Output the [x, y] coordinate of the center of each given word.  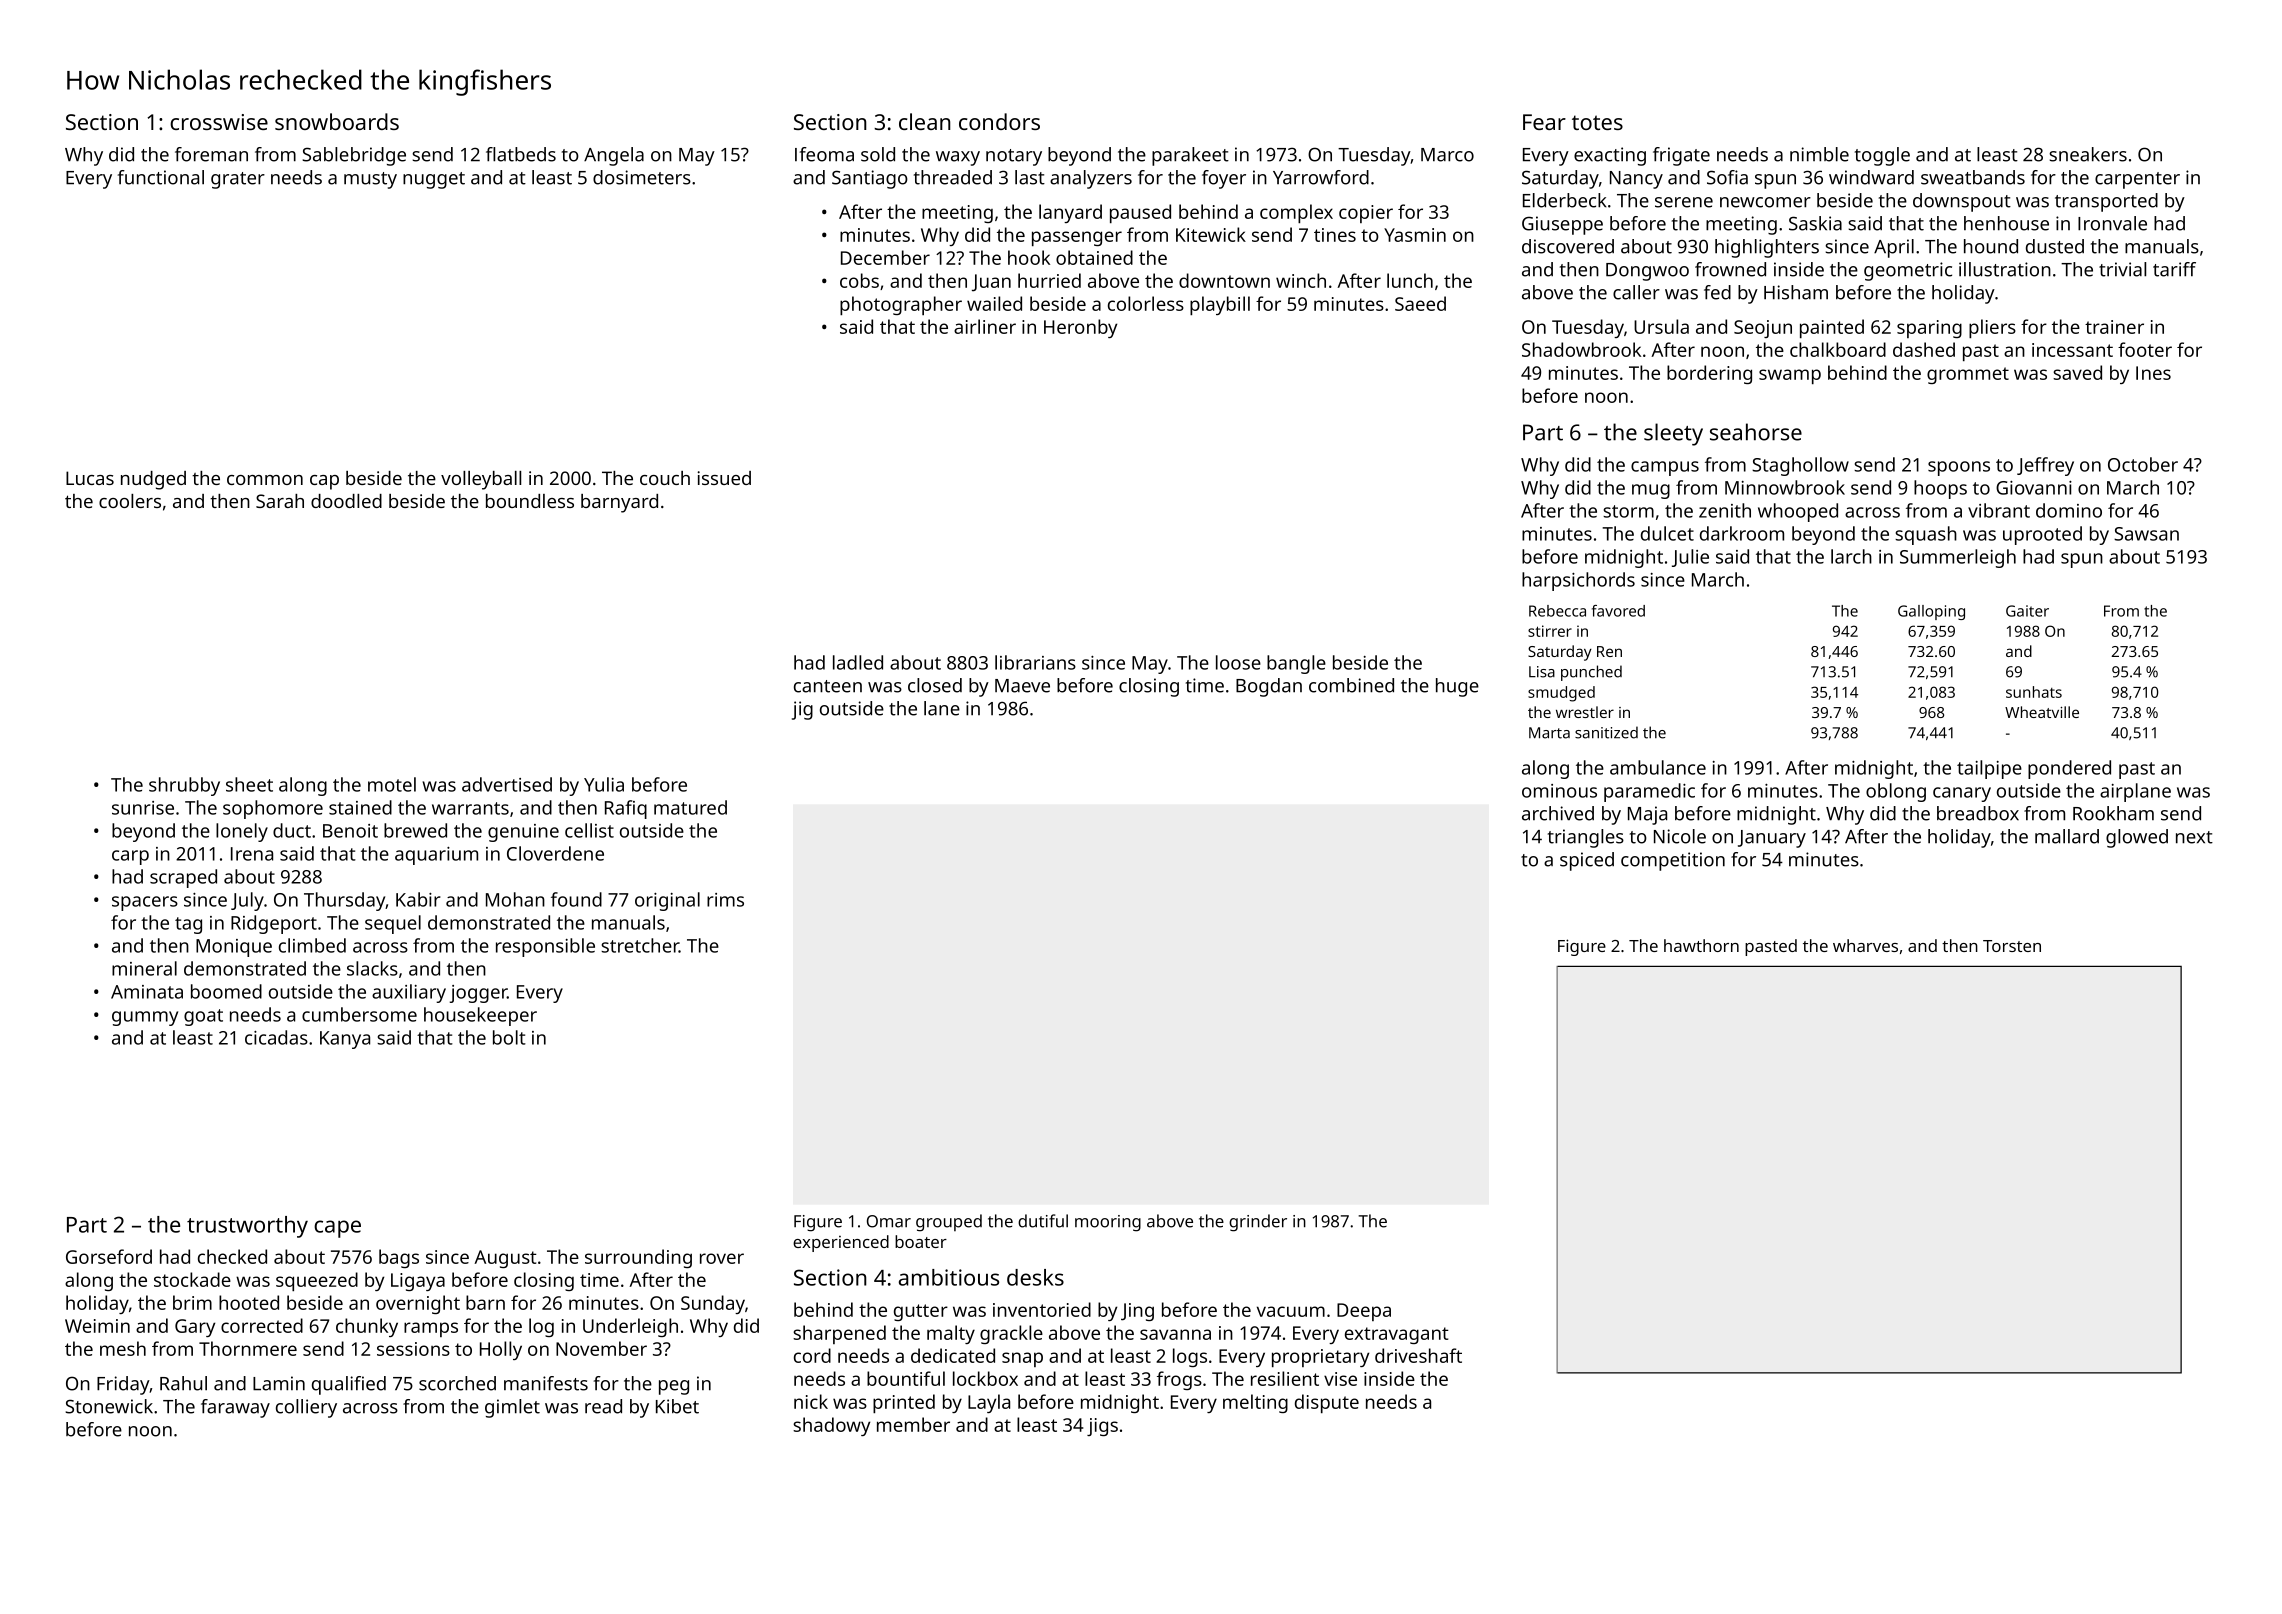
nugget [434, 180]
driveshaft [1418, 1355]
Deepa [1364, 1312]
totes [1597, 122]
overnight [418, 1304]
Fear [1544, 122]
